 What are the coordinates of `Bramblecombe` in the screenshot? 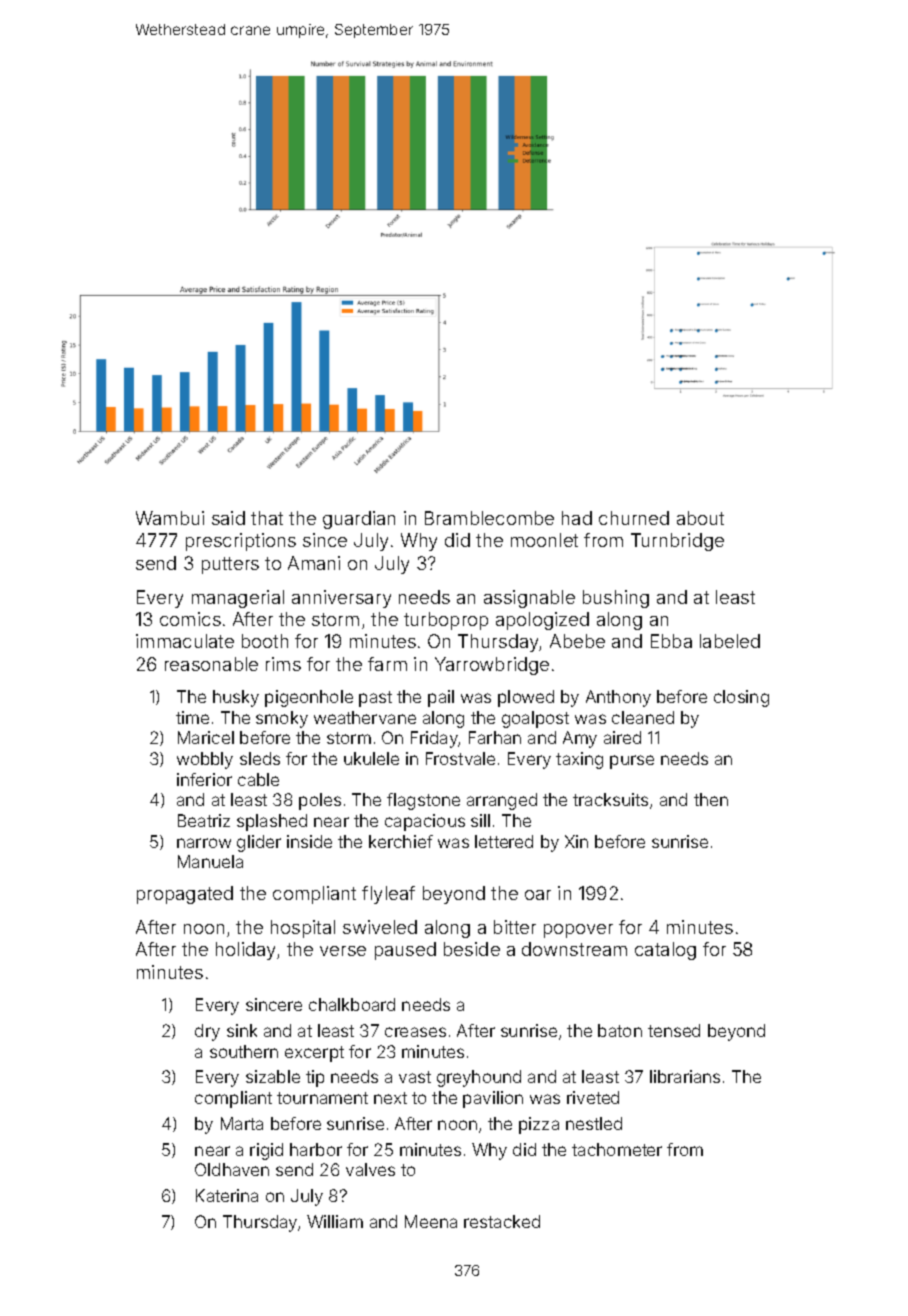 It's located at (489, 518).
